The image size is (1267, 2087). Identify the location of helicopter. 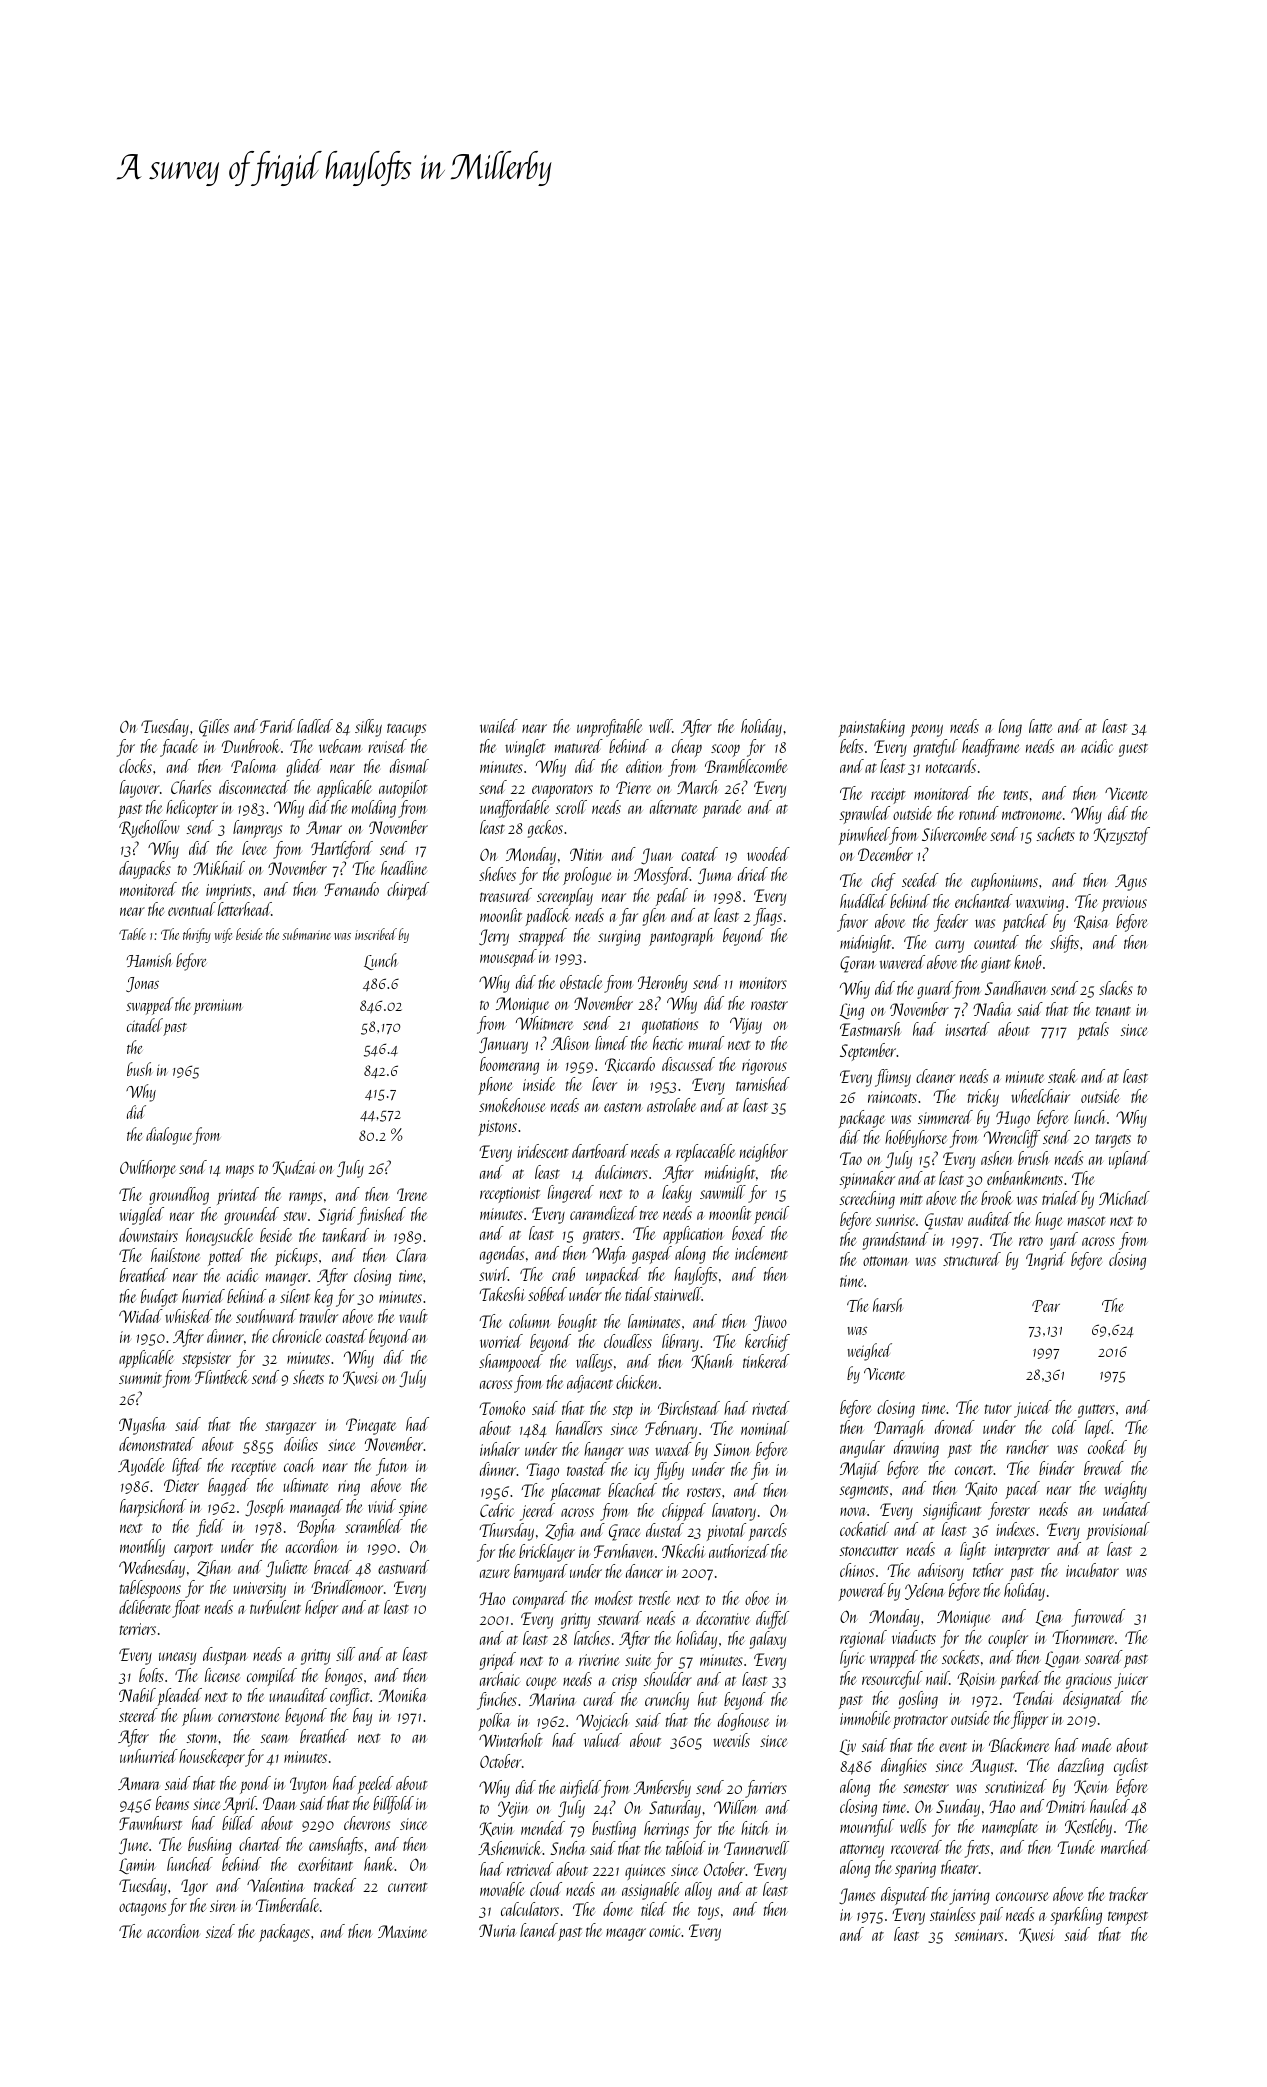
(192, 809).
